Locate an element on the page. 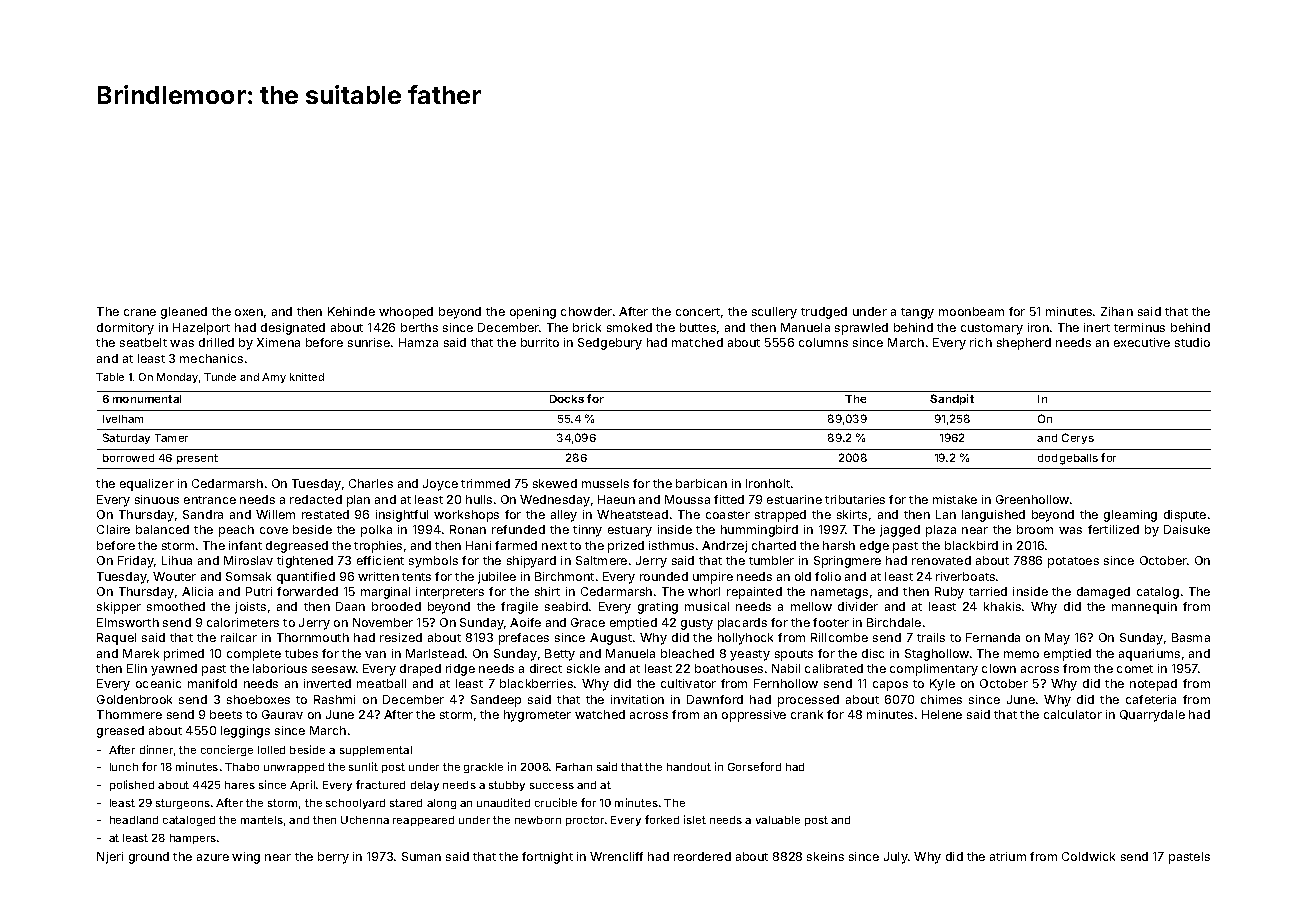 This page has height=924, width=1308. Ximena is located at coordinates (278, 342).
